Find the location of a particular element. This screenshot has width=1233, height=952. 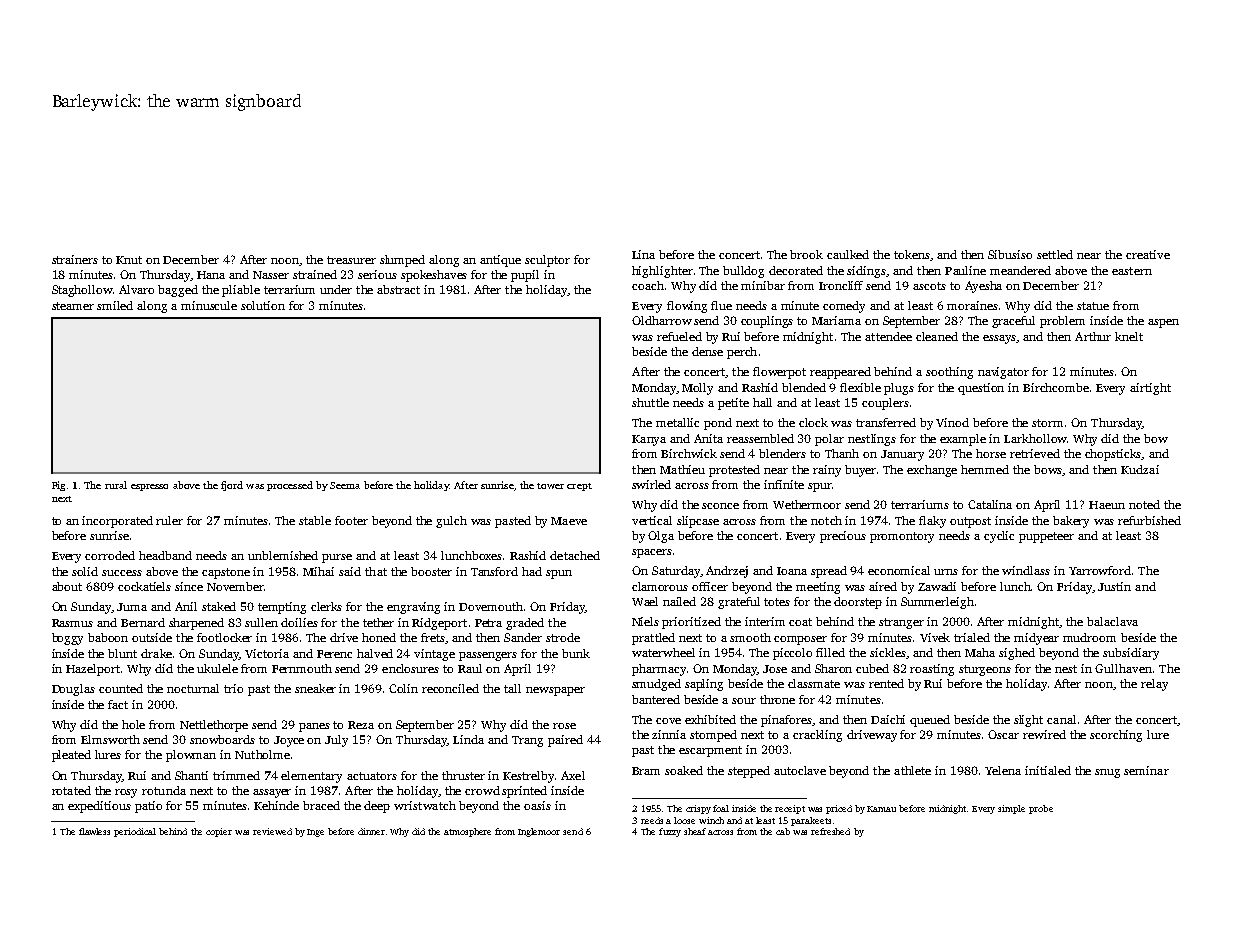

fjord is located at coordinates (232, 486).
